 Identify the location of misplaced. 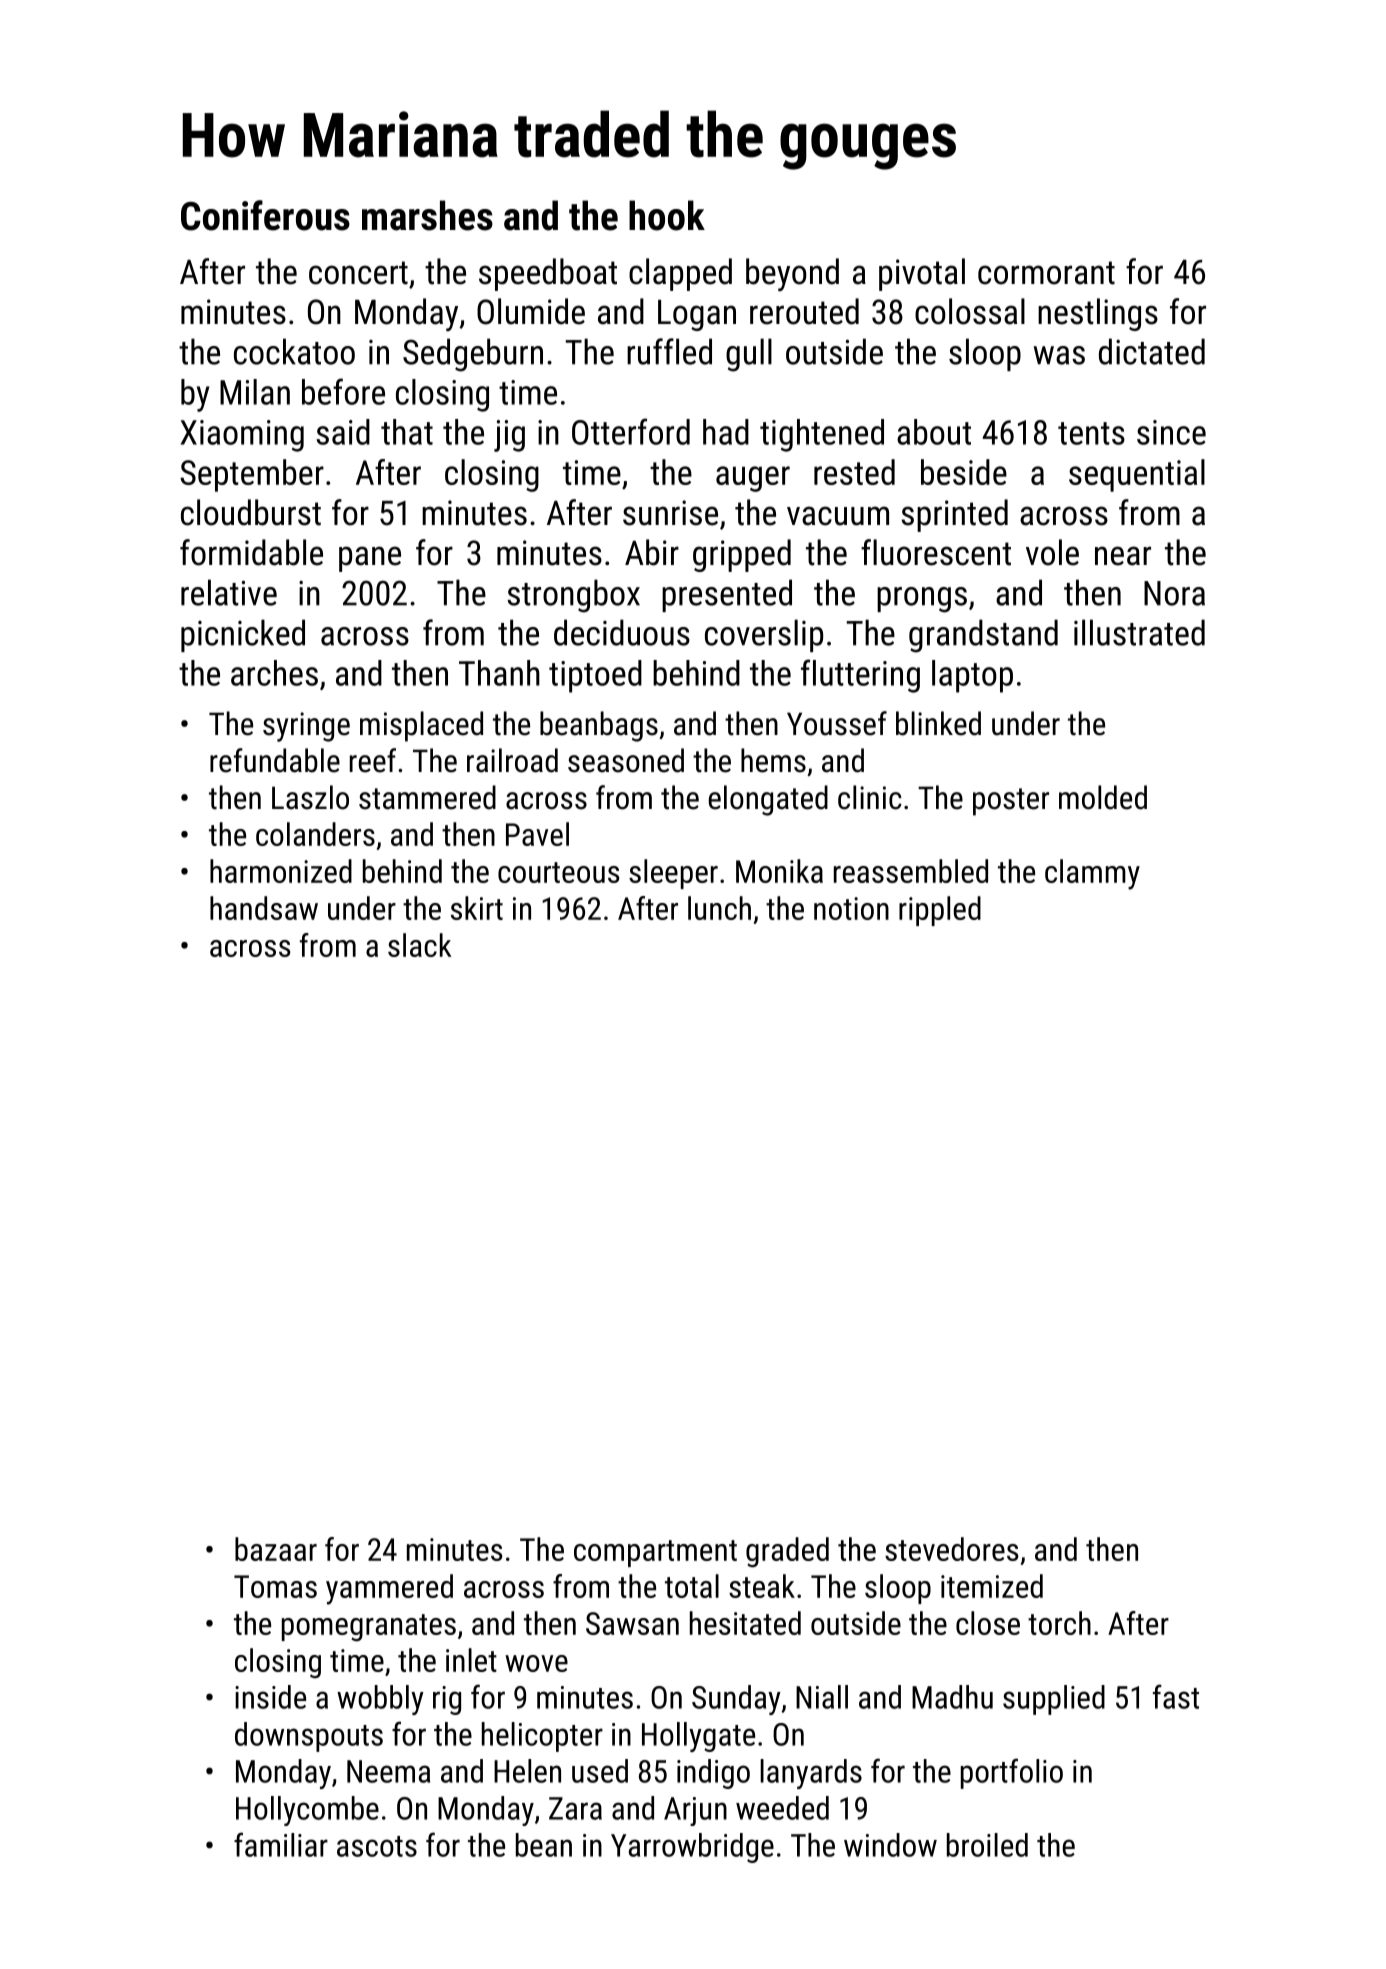
(421, 726).
